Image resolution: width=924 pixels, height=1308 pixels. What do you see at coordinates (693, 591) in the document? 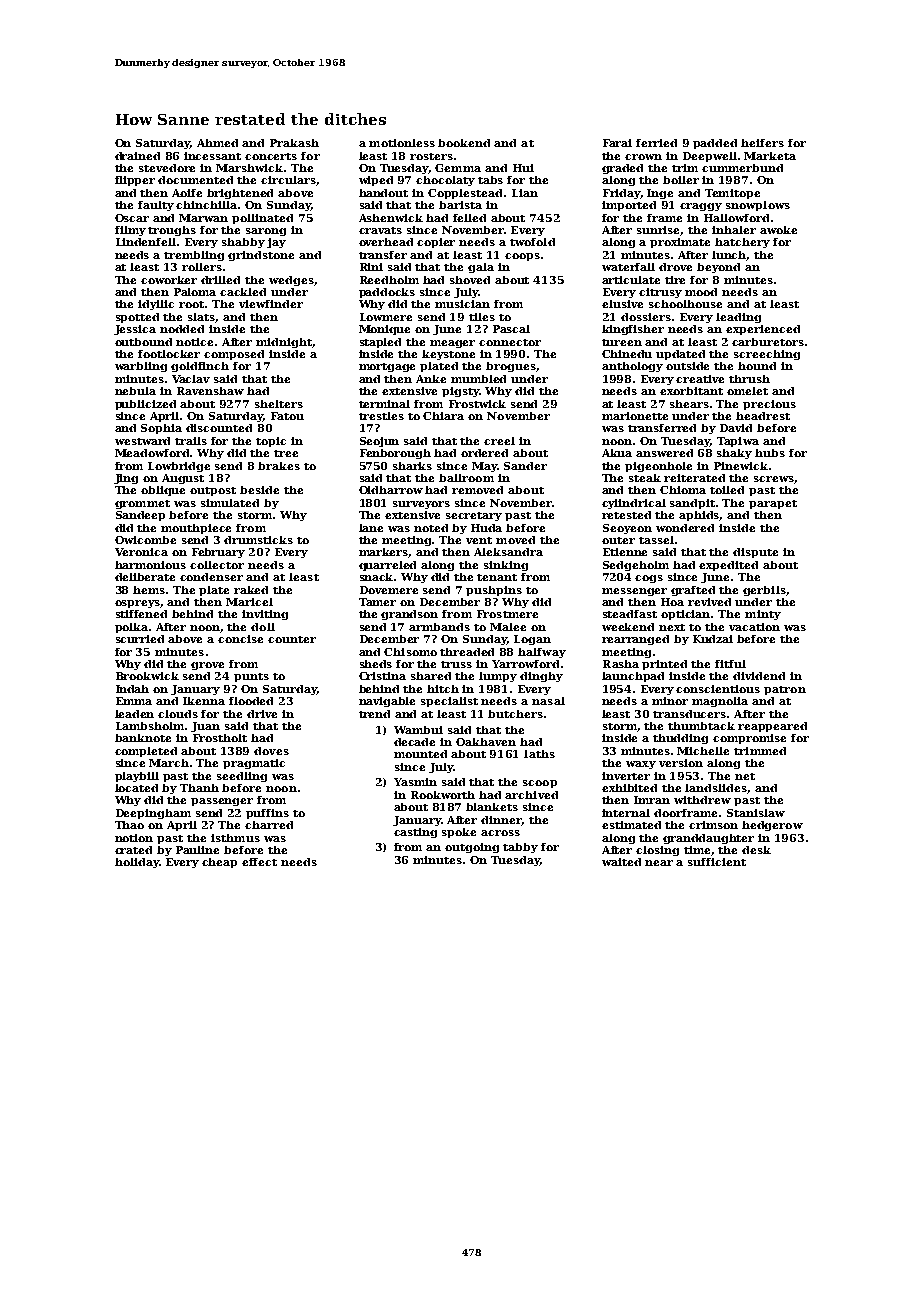
I see `grafted` at bounding box center [693, 591].
